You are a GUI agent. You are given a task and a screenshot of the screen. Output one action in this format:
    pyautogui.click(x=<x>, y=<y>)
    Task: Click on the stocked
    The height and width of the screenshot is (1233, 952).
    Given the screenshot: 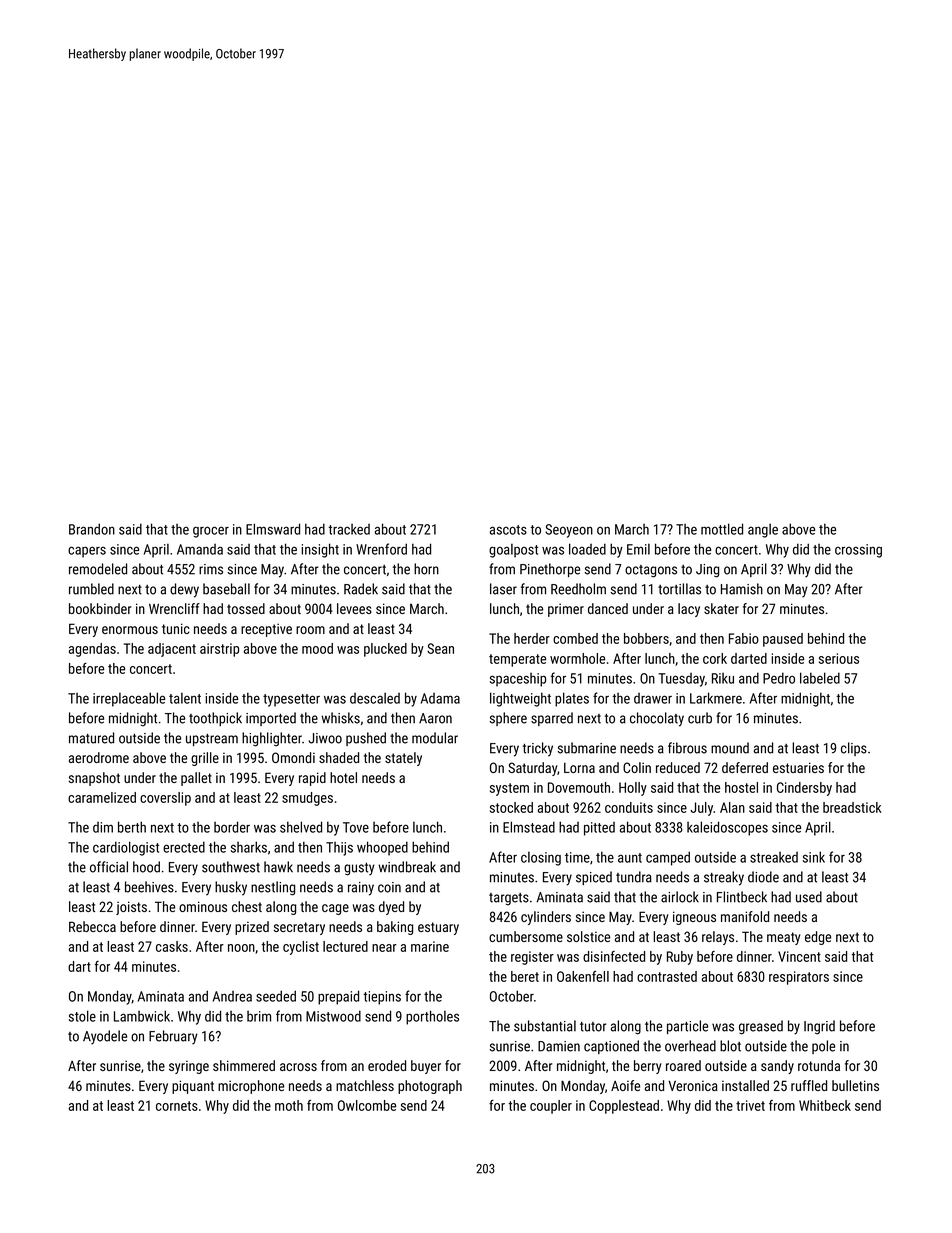 What is the action you would take?
    pyautogui.click(x=511, y=807)
